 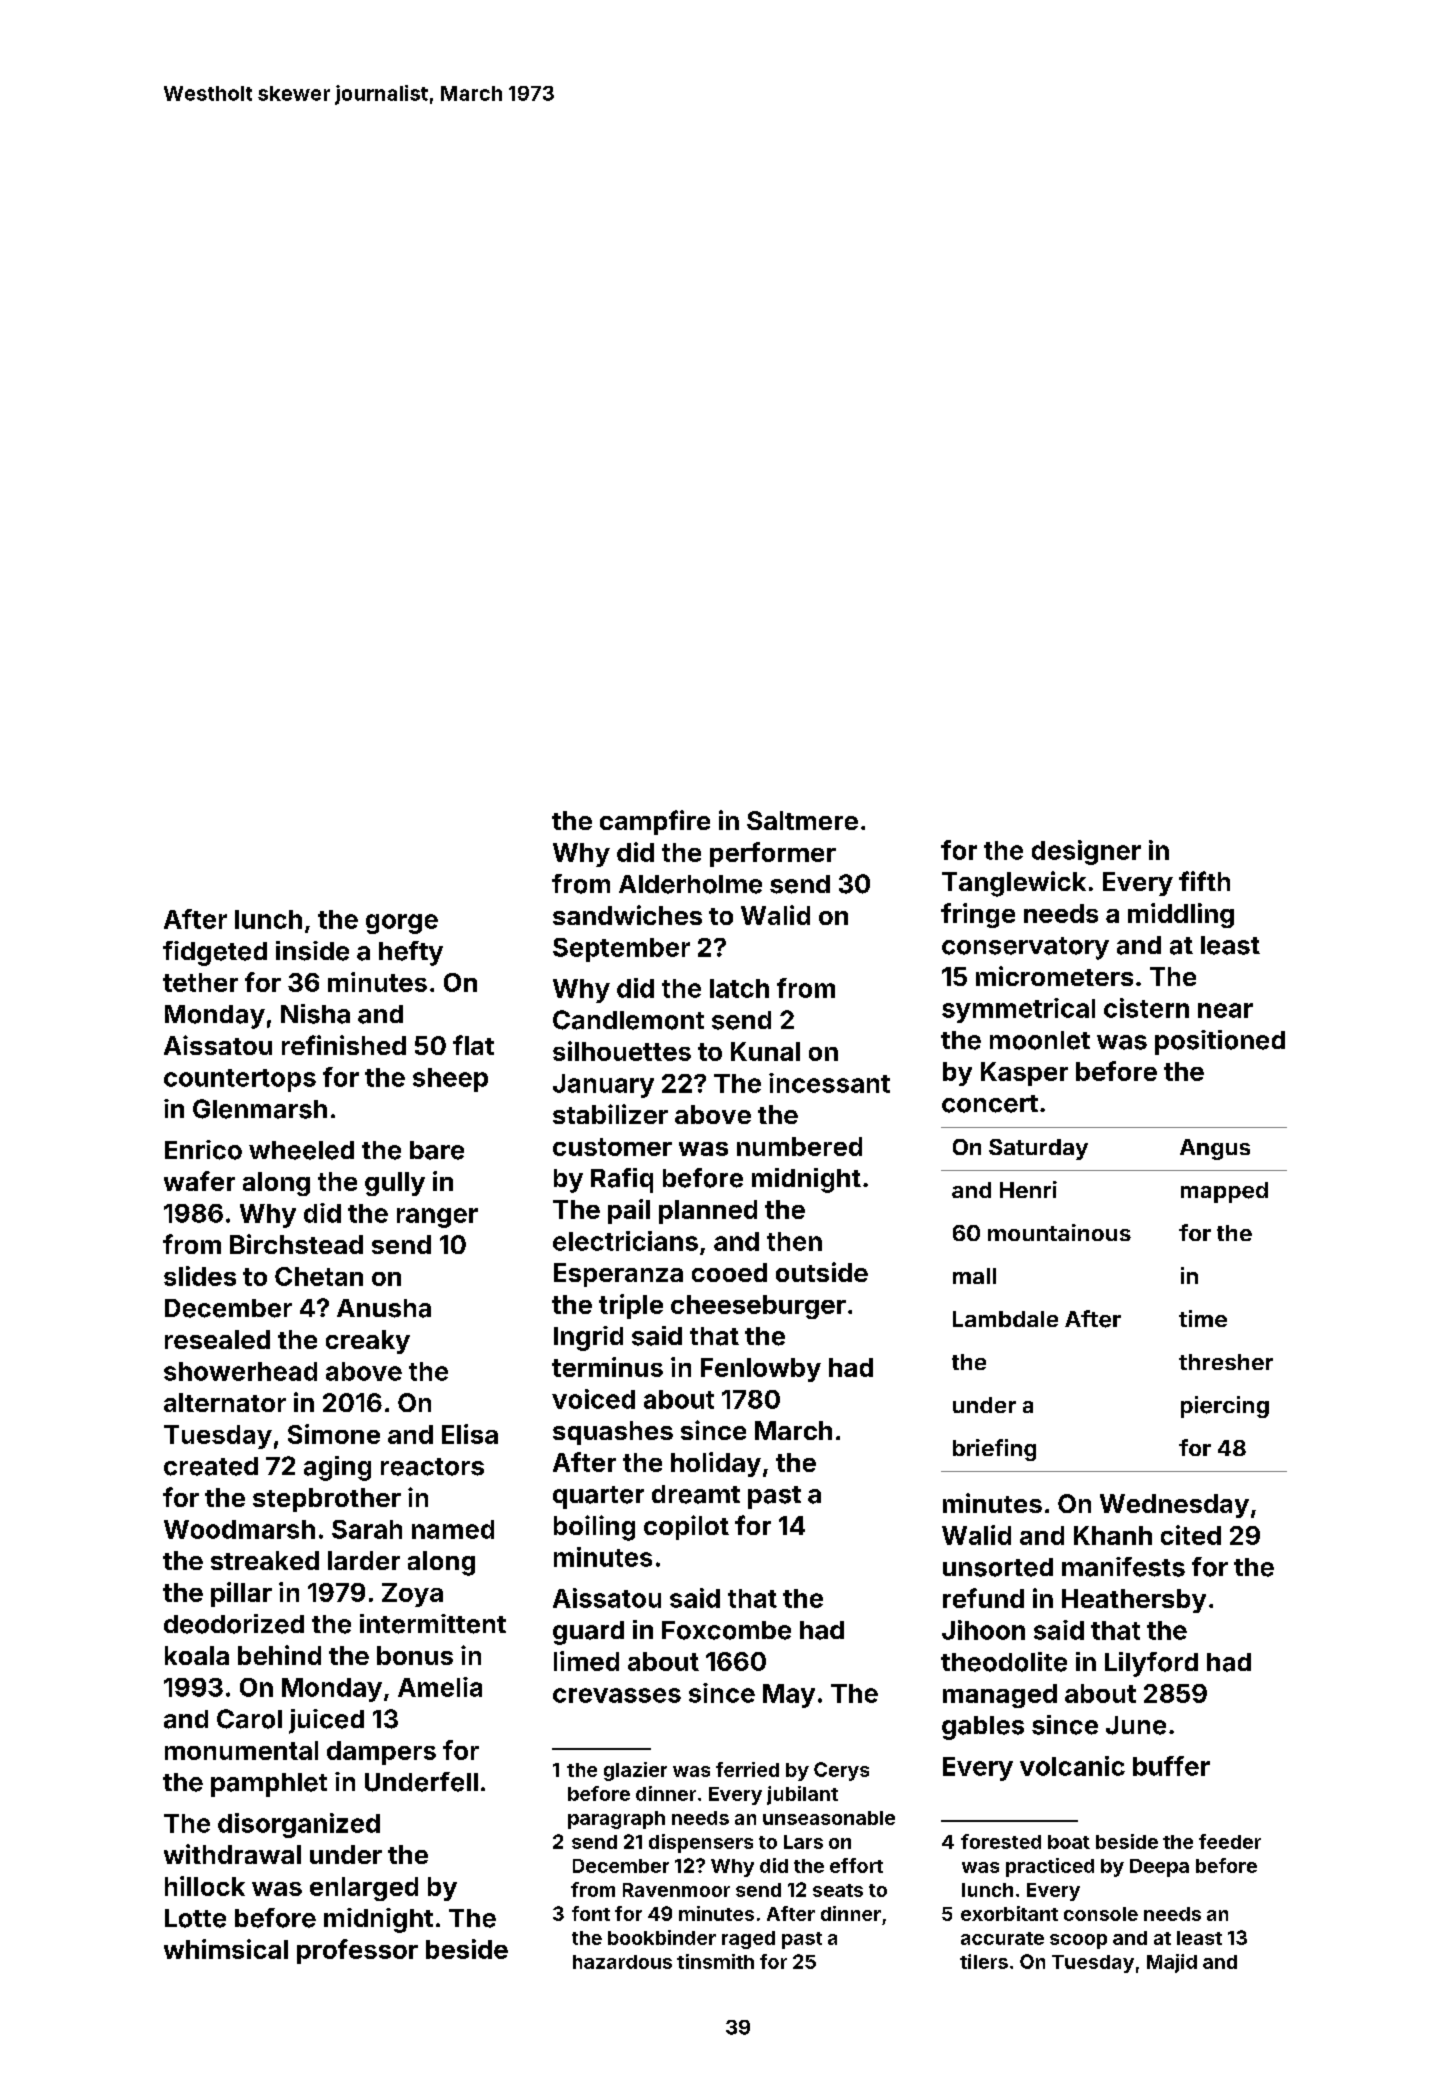 I want to click on Angus, so click(x=1215, y=1149).
